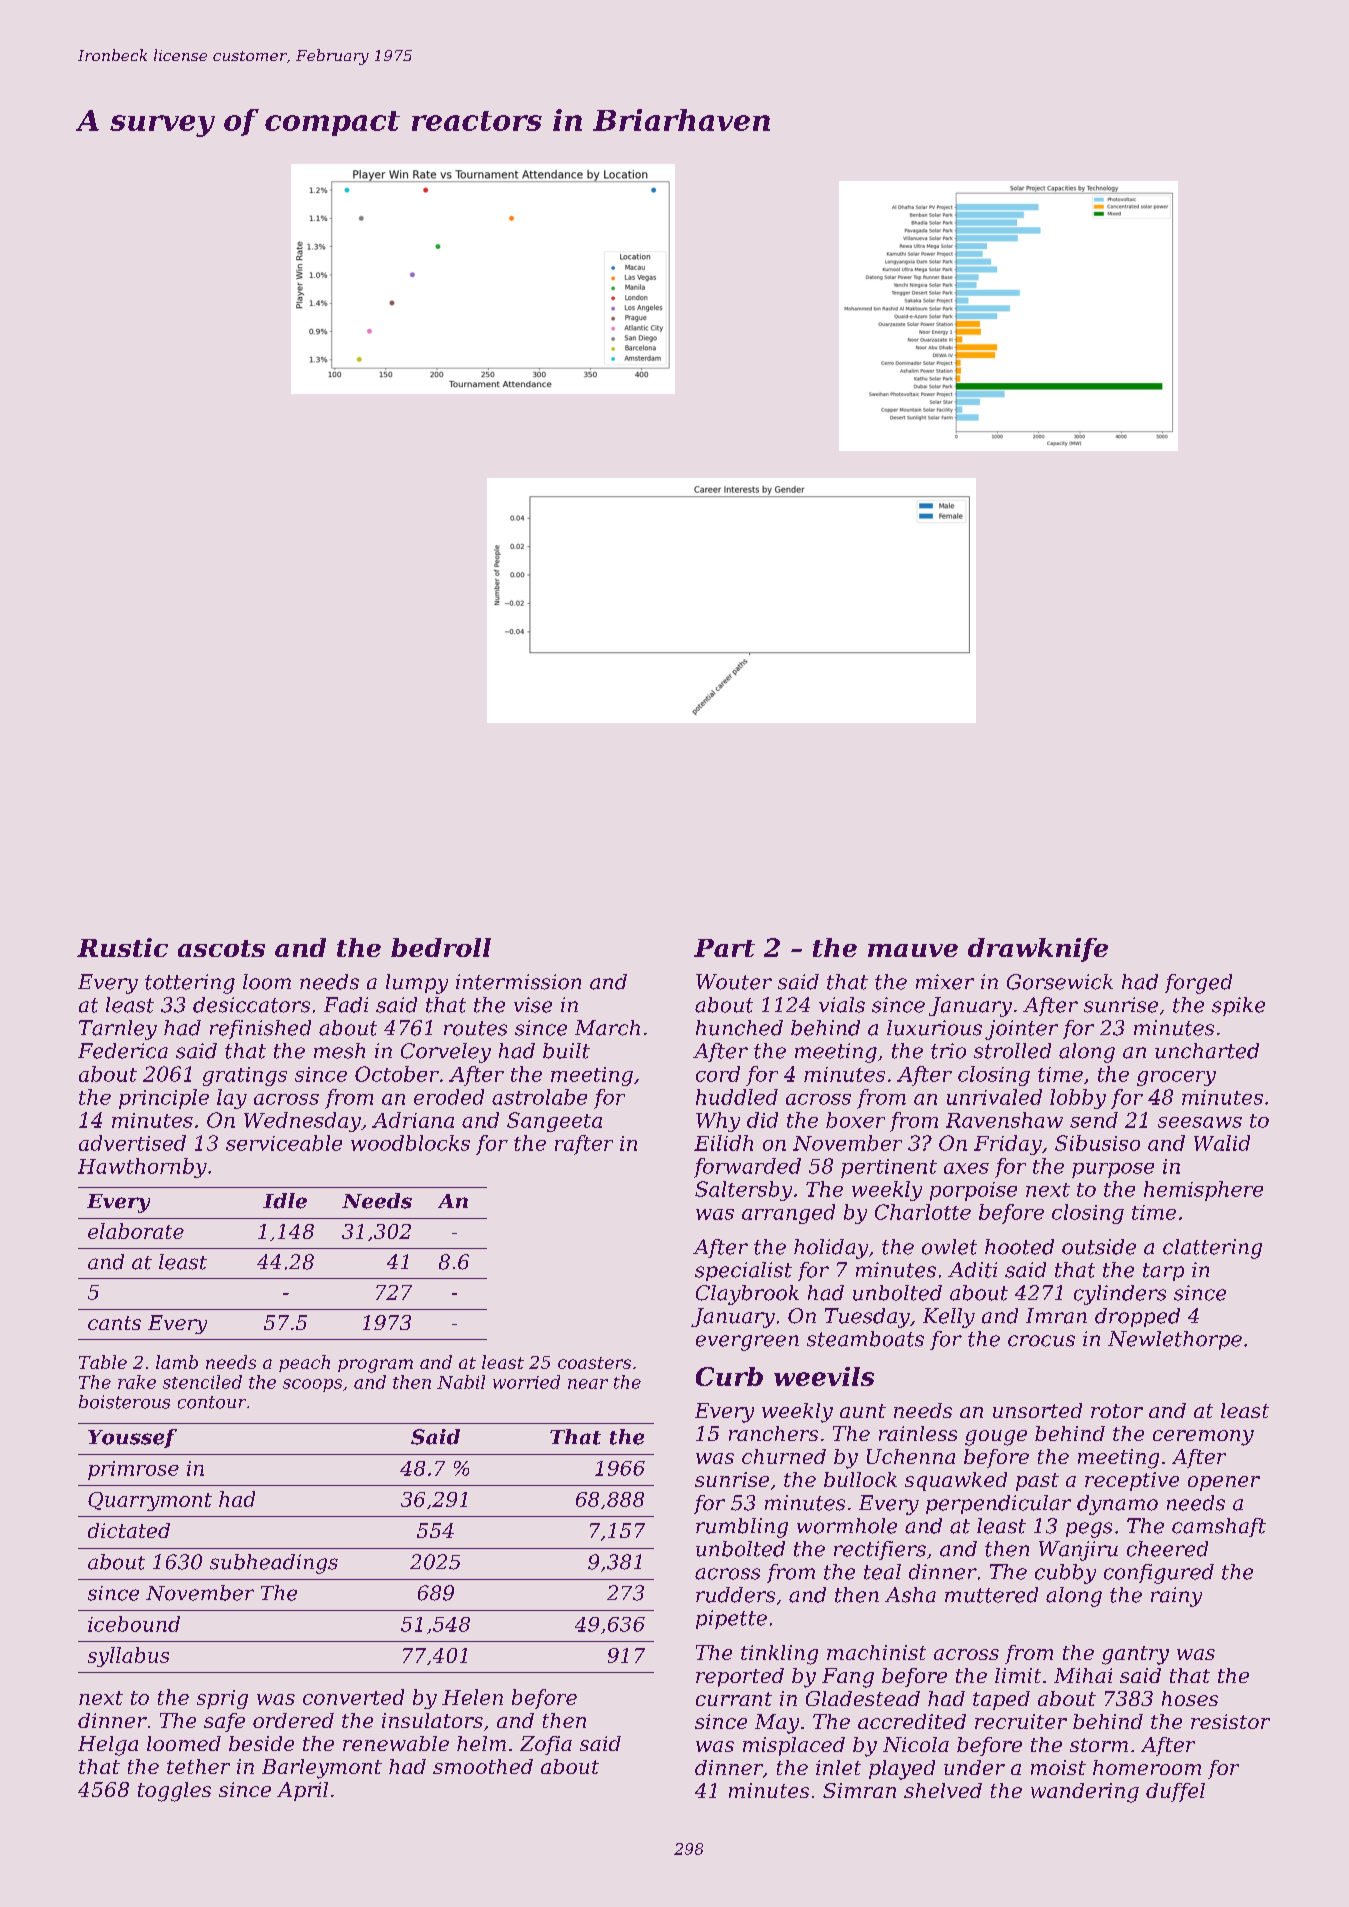 This document has width=1349, height=1907. What do you see at coordinates (1175, 1340) in the document?
I see `Newlethorpe` at bounding box center [1175, 1340].
